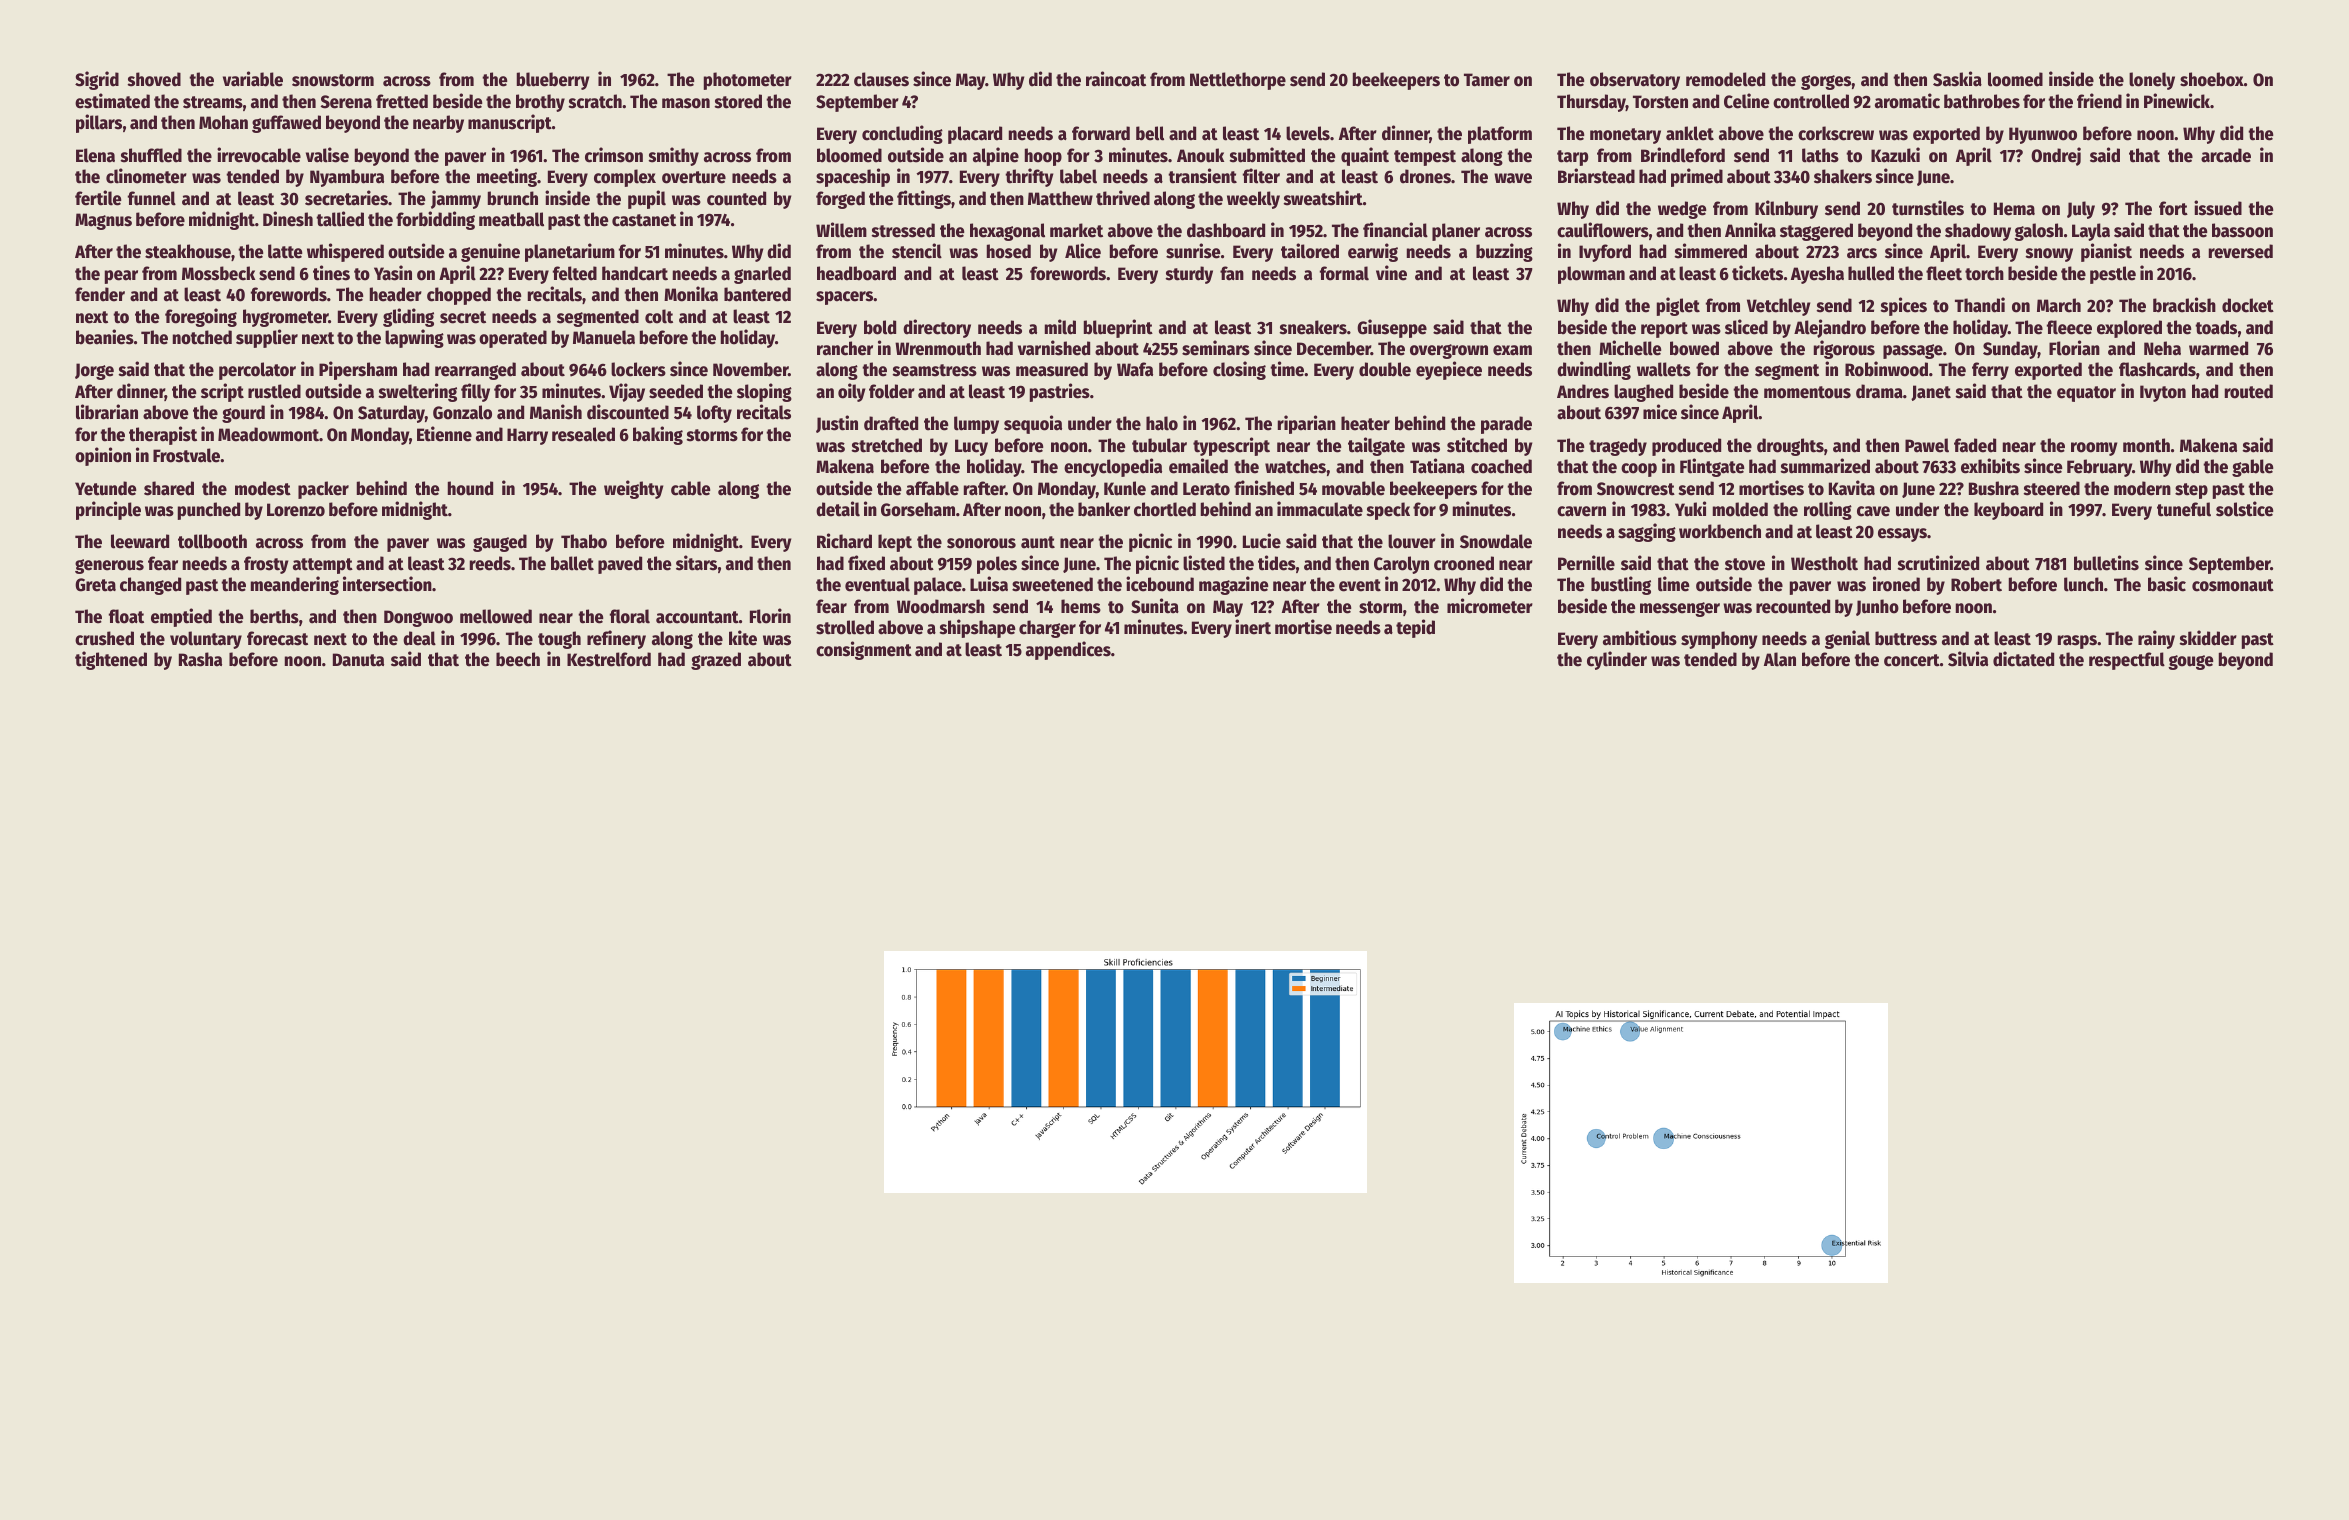 Image resolution: width=2349 pixels, height=1520 pixels. What do you see at coordinates (1388, 511) in the screenshot?
I see `speck` at bounding box center [1388, 511].
